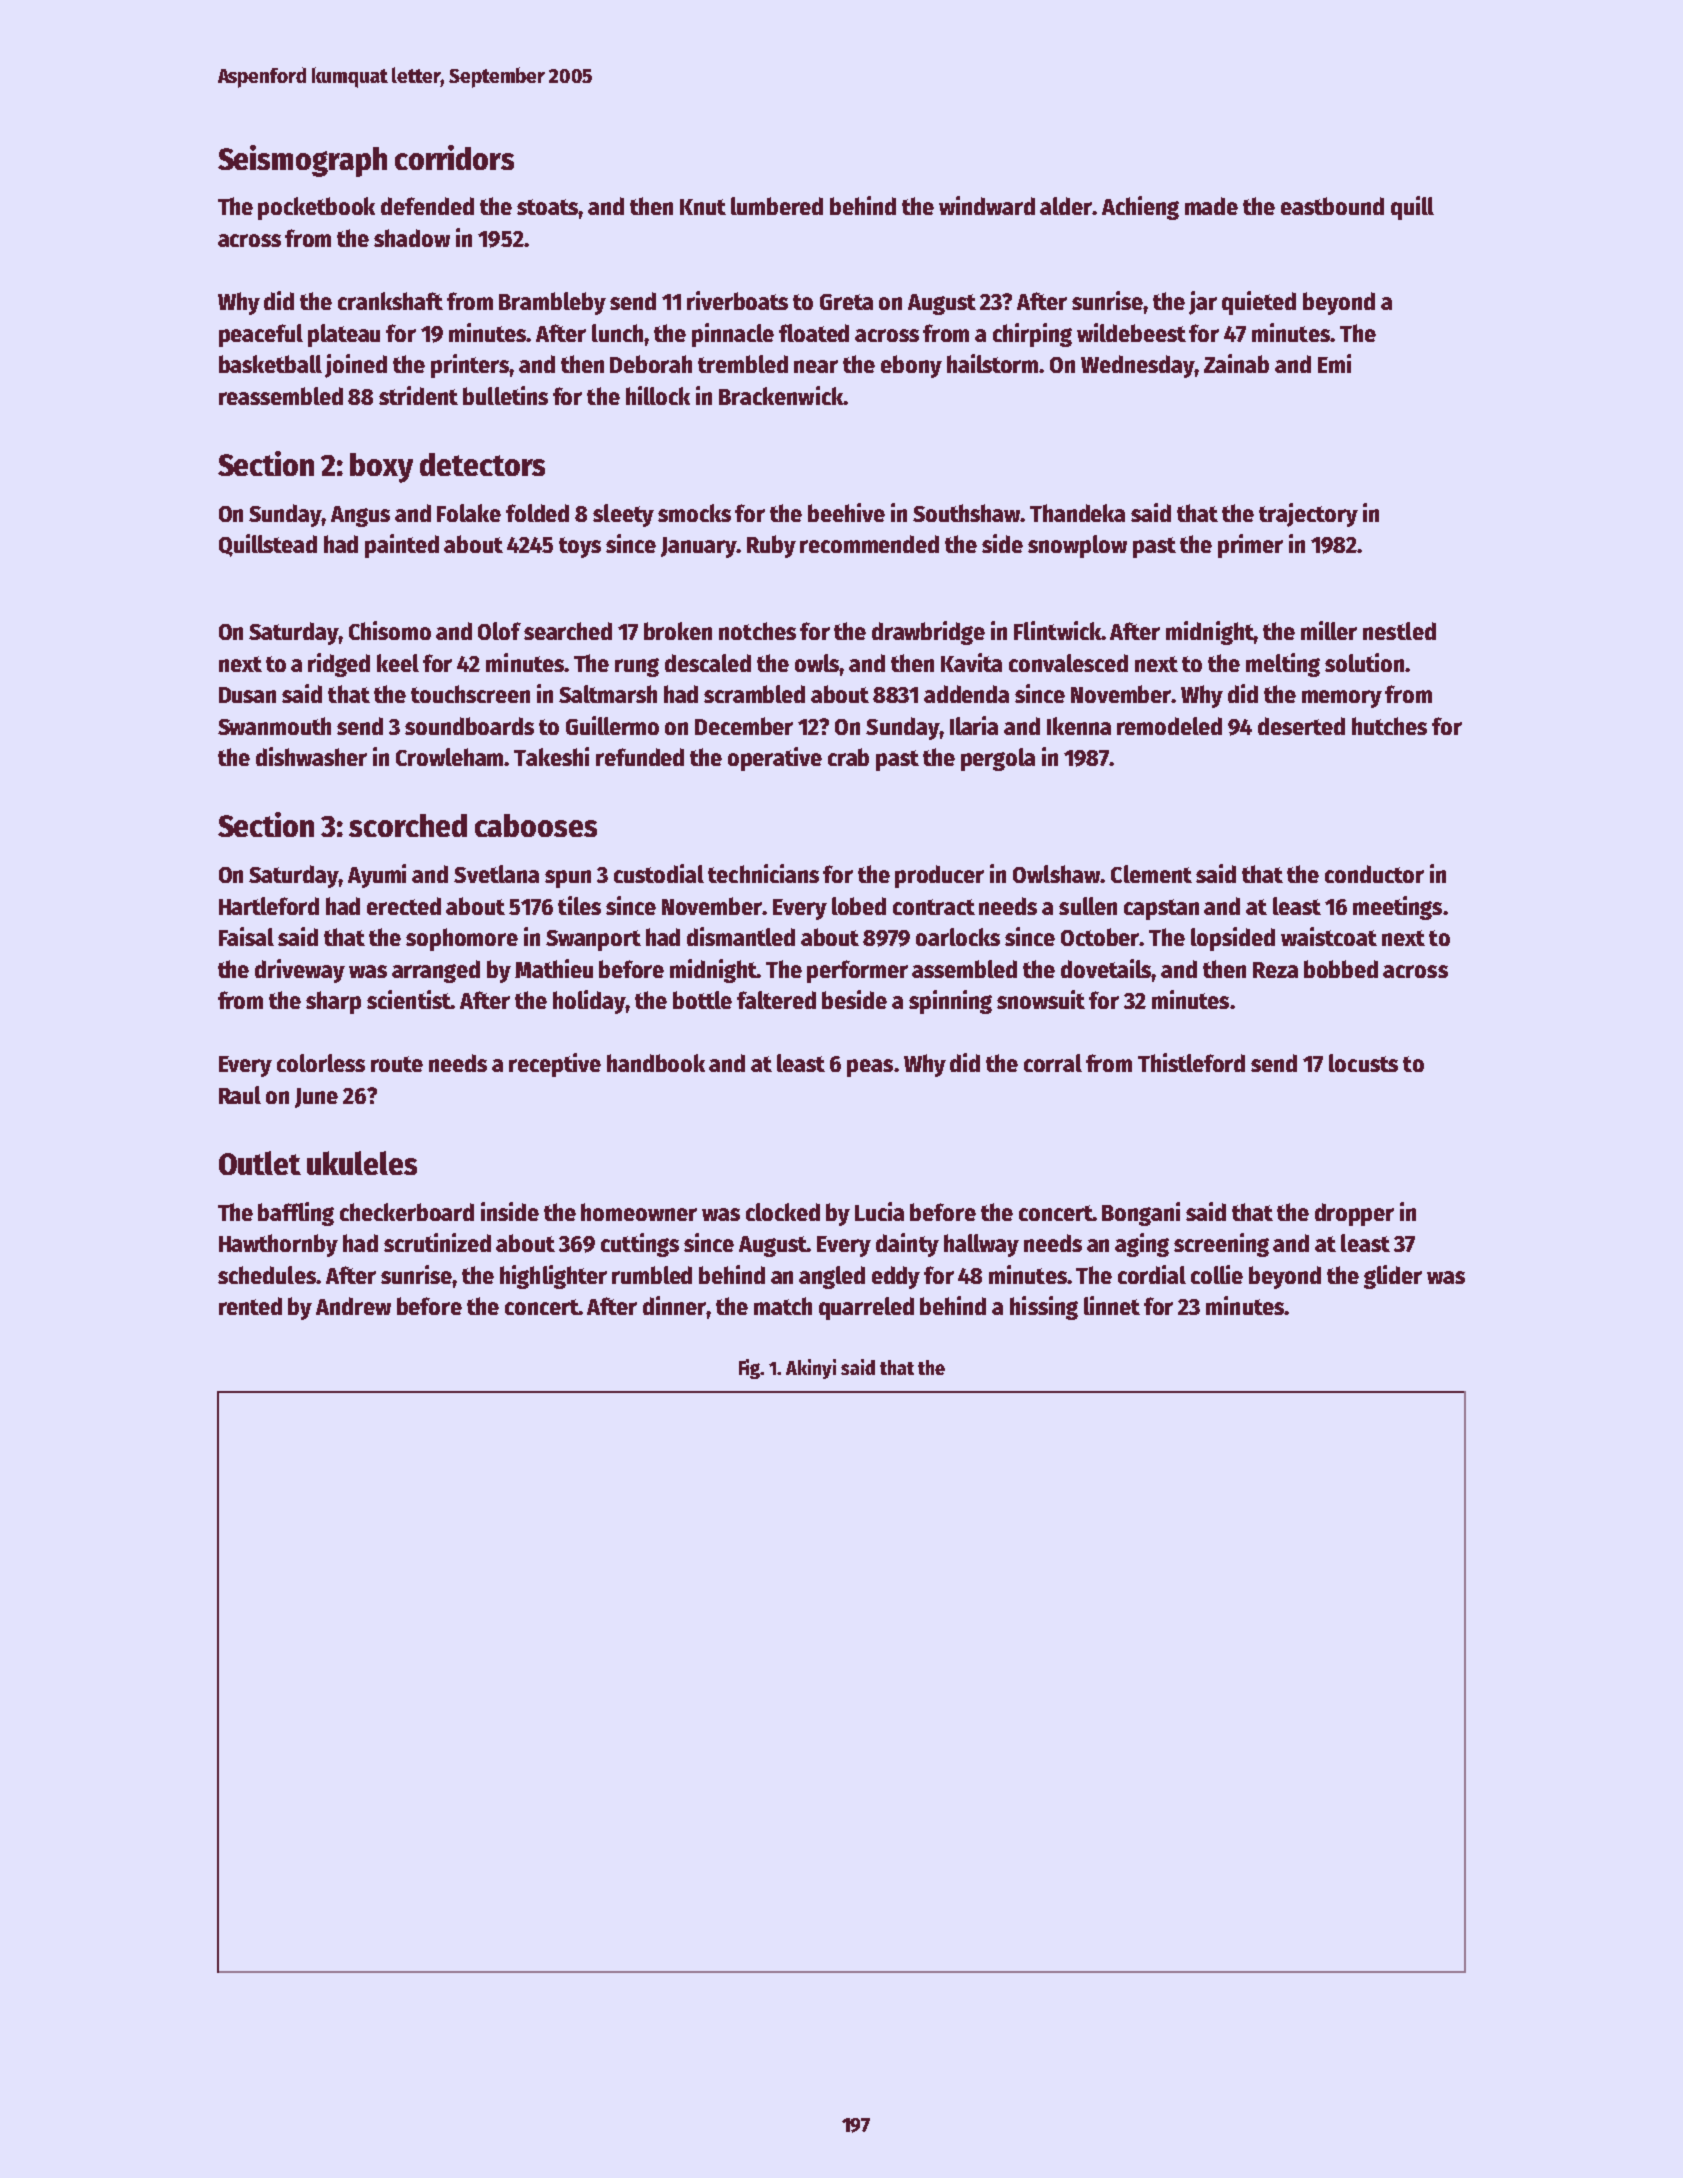  Describe the element at coordinates (278, 1245) in the screenshot. I see `Hawthornby` at that location.
